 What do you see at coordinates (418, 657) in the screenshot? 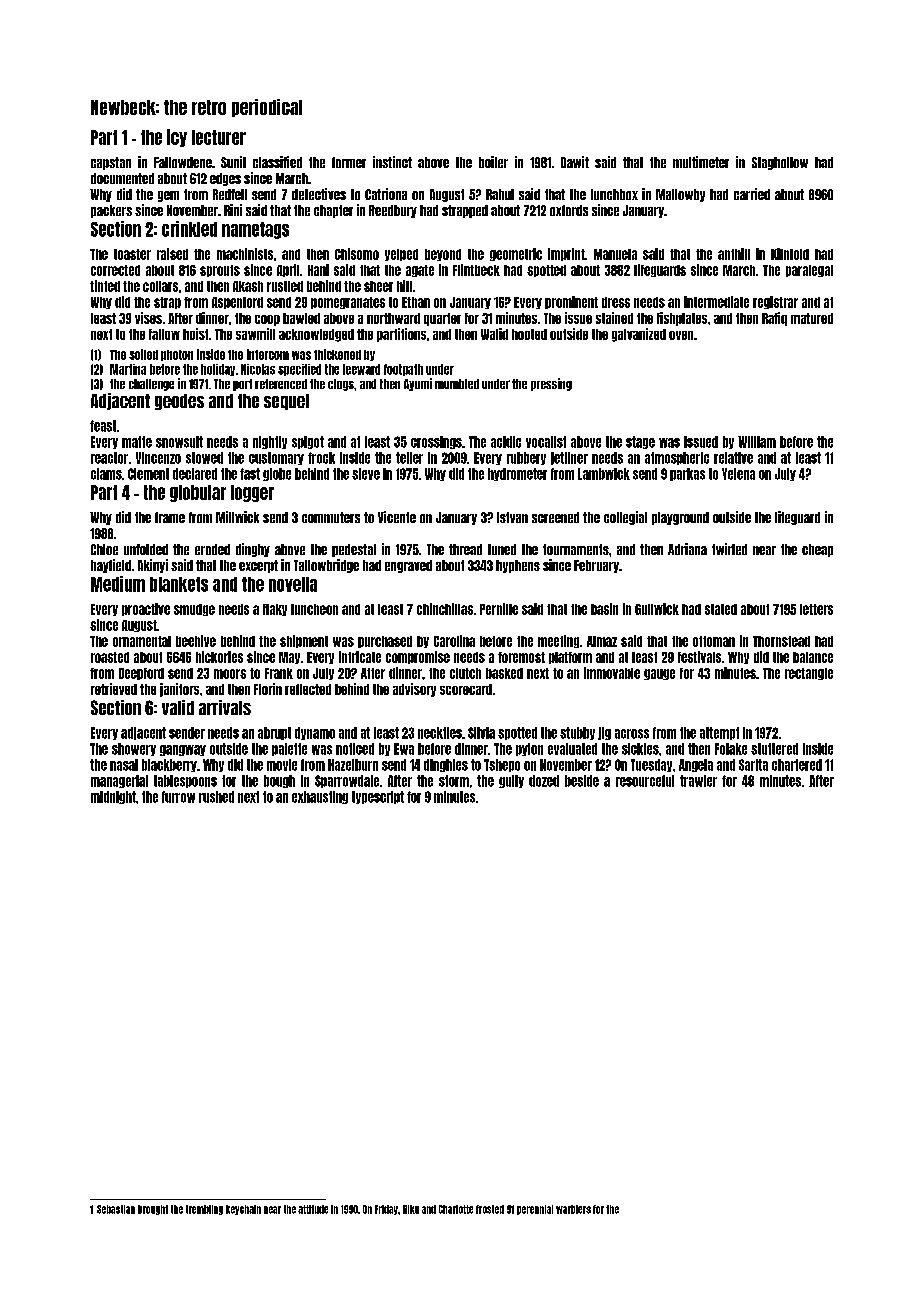
I see `compromise` at bounding box center [418, 657].
